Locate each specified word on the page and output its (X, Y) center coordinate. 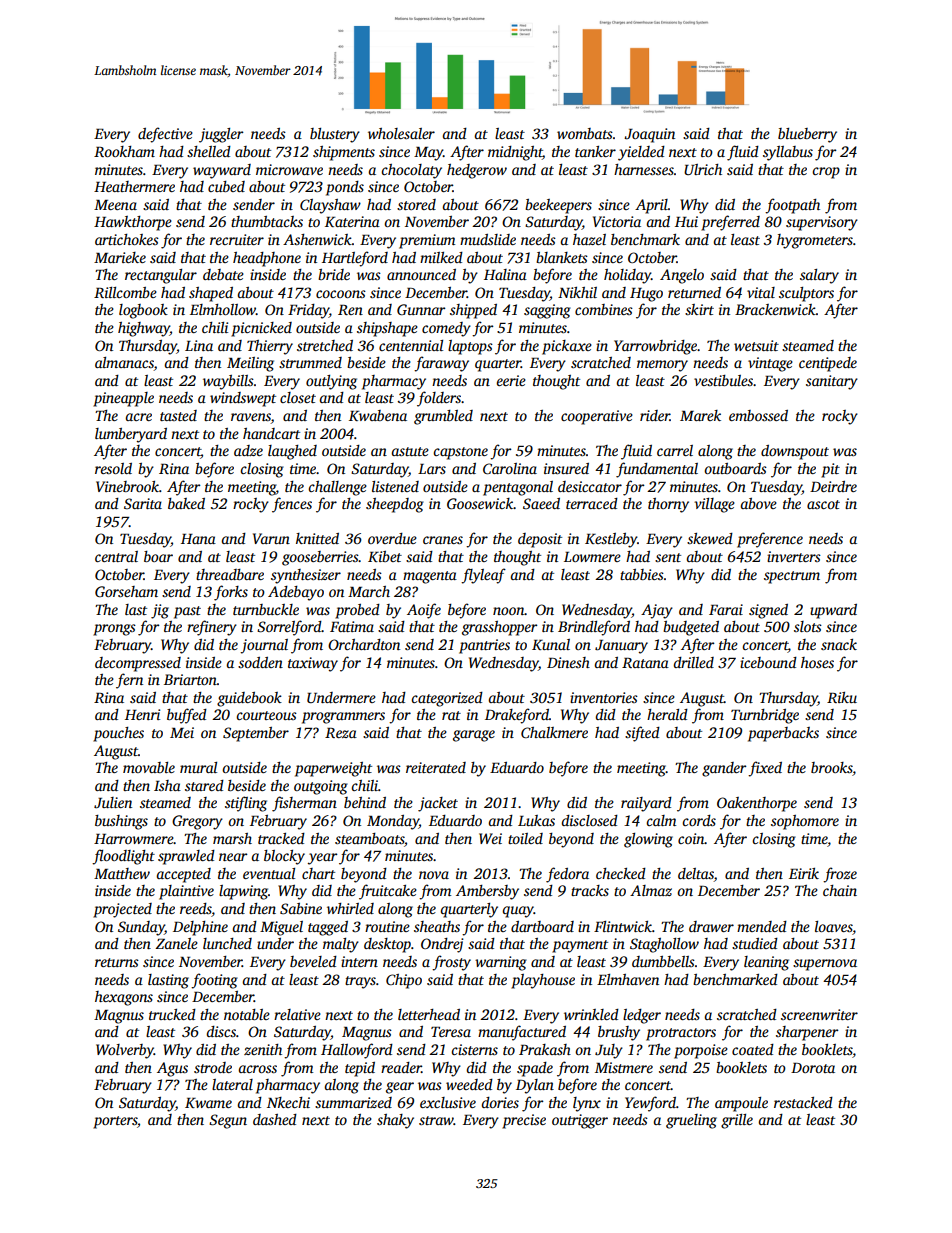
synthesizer (306, 576)
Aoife (424, 611)
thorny (668, 505)
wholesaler (401, 133)
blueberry (807, 135)
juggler (221, 135)
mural (198, 767)
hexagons (124, 998)
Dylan (535, 1086)
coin (691, 838)
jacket (438, 804)
